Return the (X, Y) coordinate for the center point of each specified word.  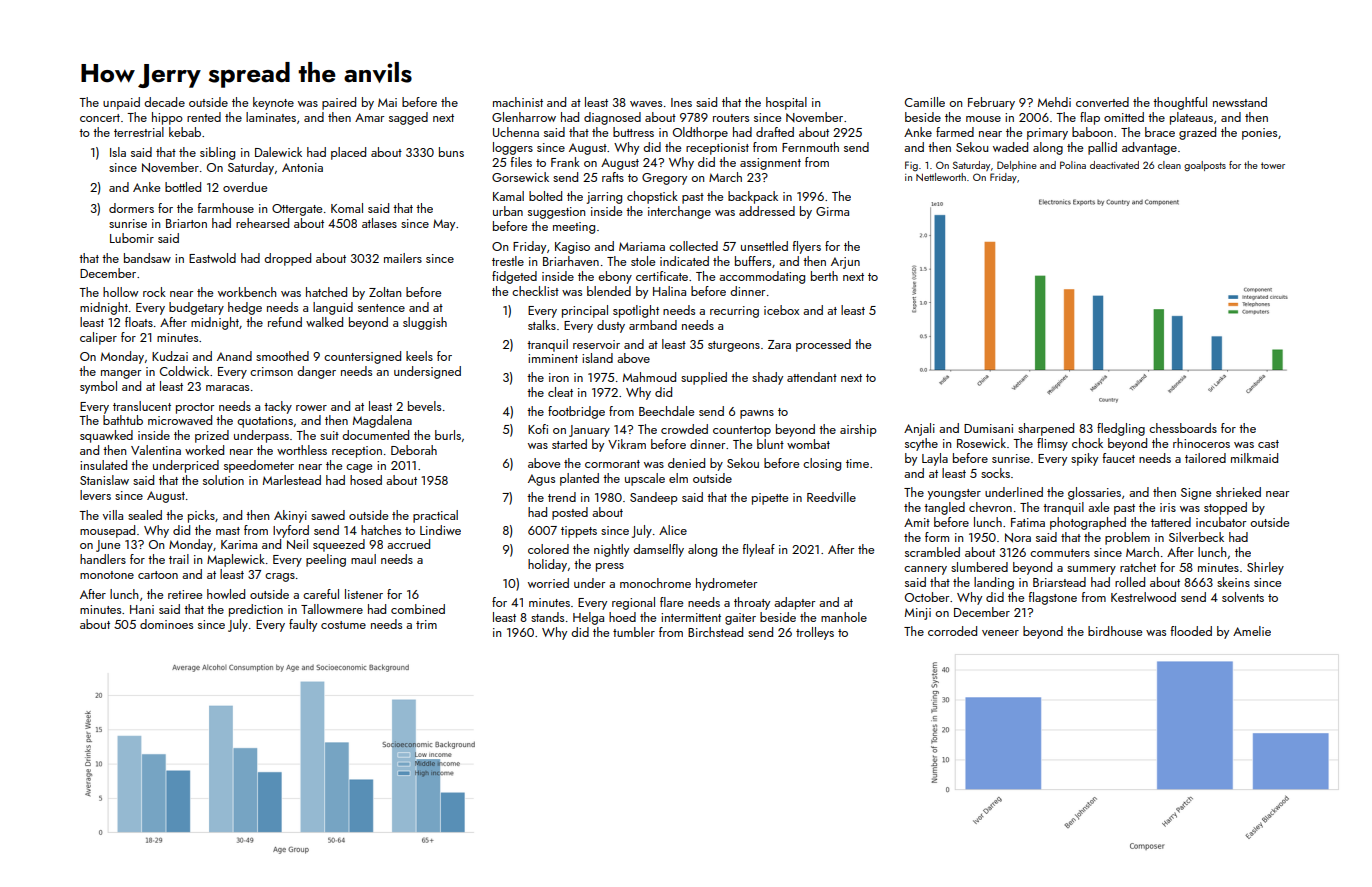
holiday (547, 565)
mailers (403, 258)
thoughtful (1180, 103)
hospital (786, 103)
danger (316, 372)
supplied (704, 378)
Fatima (1028, 522)
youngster (954, 494)
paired (339, 103)
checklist (535, 291)
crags (280, 577)
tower (1273, 165)
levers (95, 495)
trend (562, 497)
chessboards (1183, 428)
